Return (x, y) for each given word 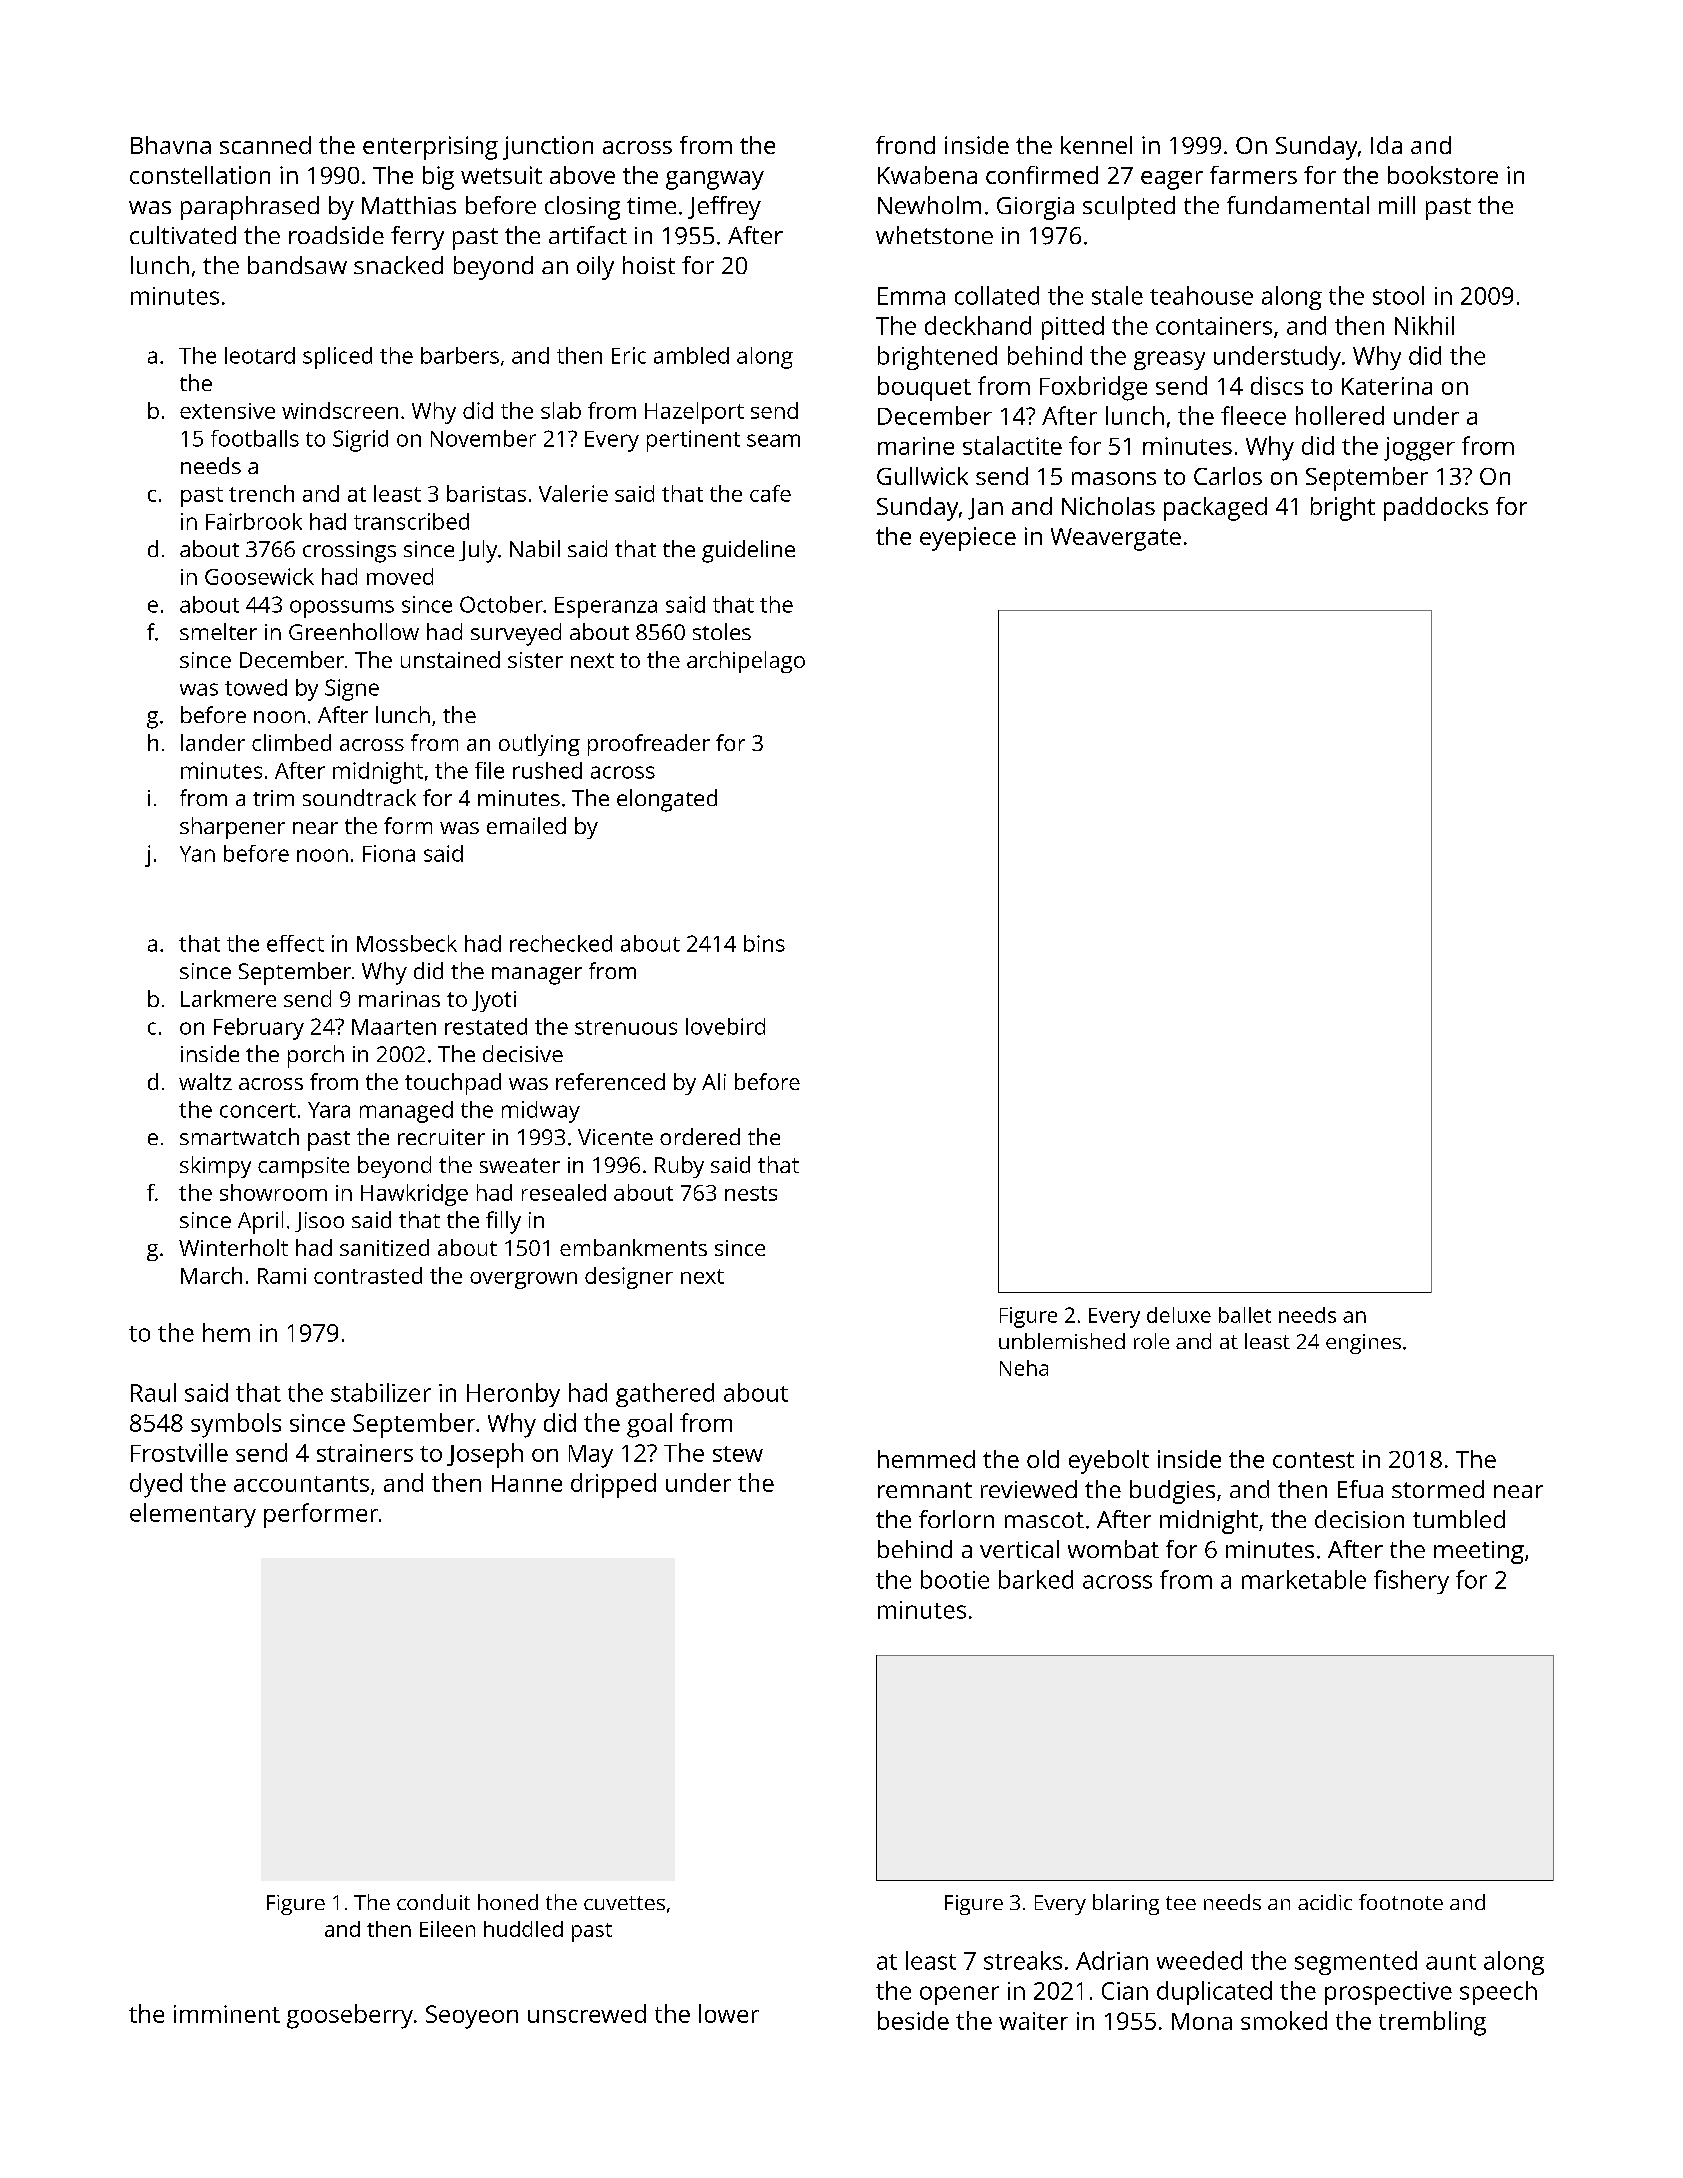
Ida (1386, 145)
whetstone (934, 235)
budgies (1172, 1492)
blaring (1126, 1904)
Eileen (447, 1929)
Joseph (485, 1455)
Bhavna (171, 145)
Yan (197, 854)
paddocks (1436, 509)
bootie (955, 1579)
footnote (1401, 1902)
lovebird (725, 1026)
